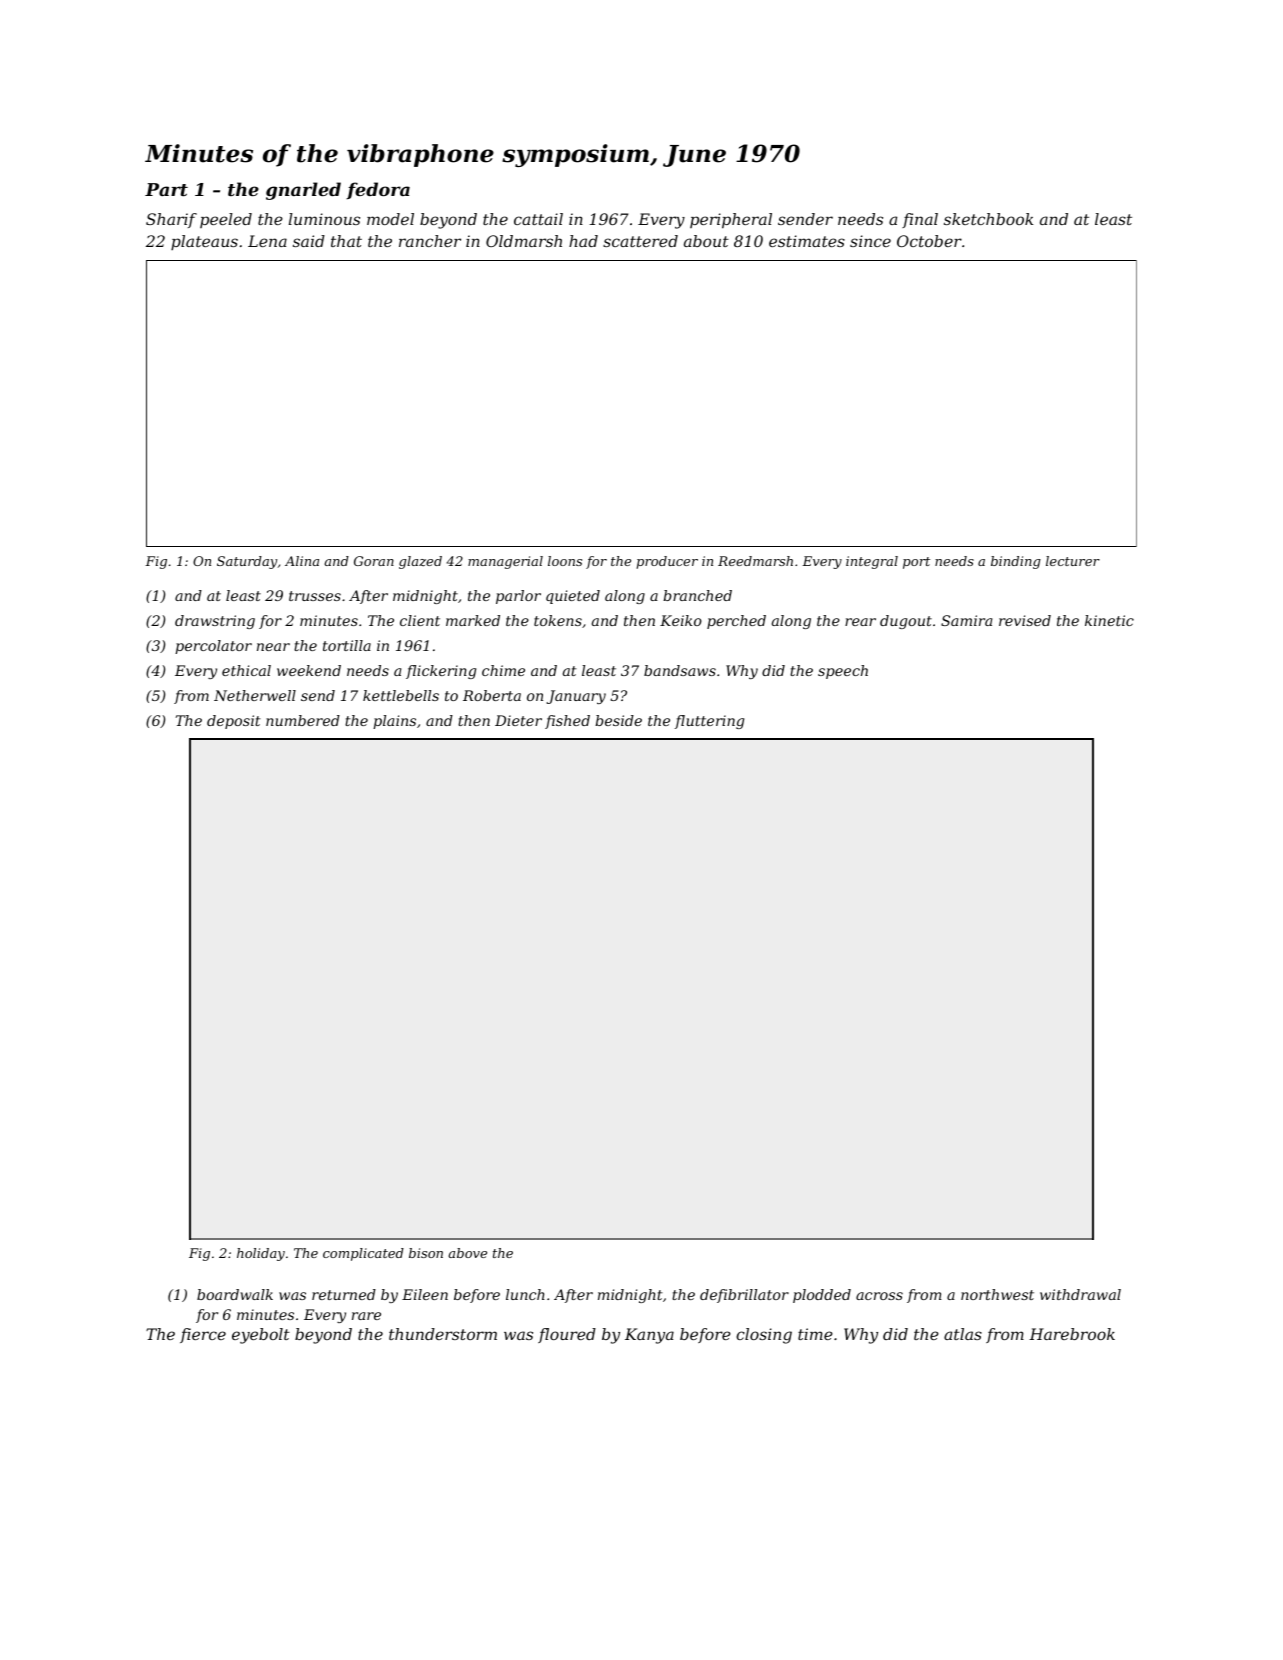 The width and height of the screenshot is (1283, 1660). I want to click on returned, so click(344, 1294).
